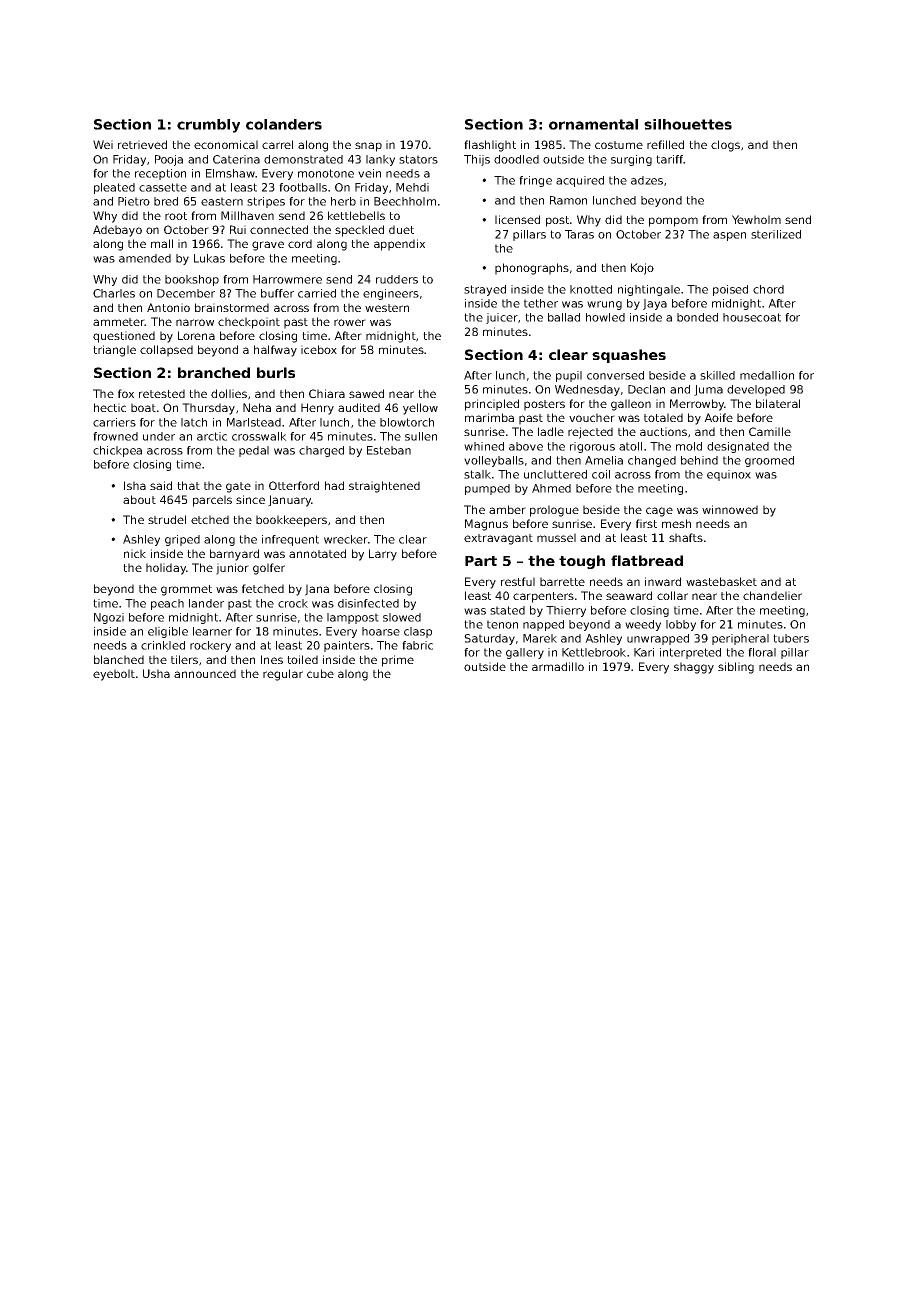 This document has height=1316, width=908. Describe the element at coordinates (778, 403) in the document. I see `bilateral` at that location.
